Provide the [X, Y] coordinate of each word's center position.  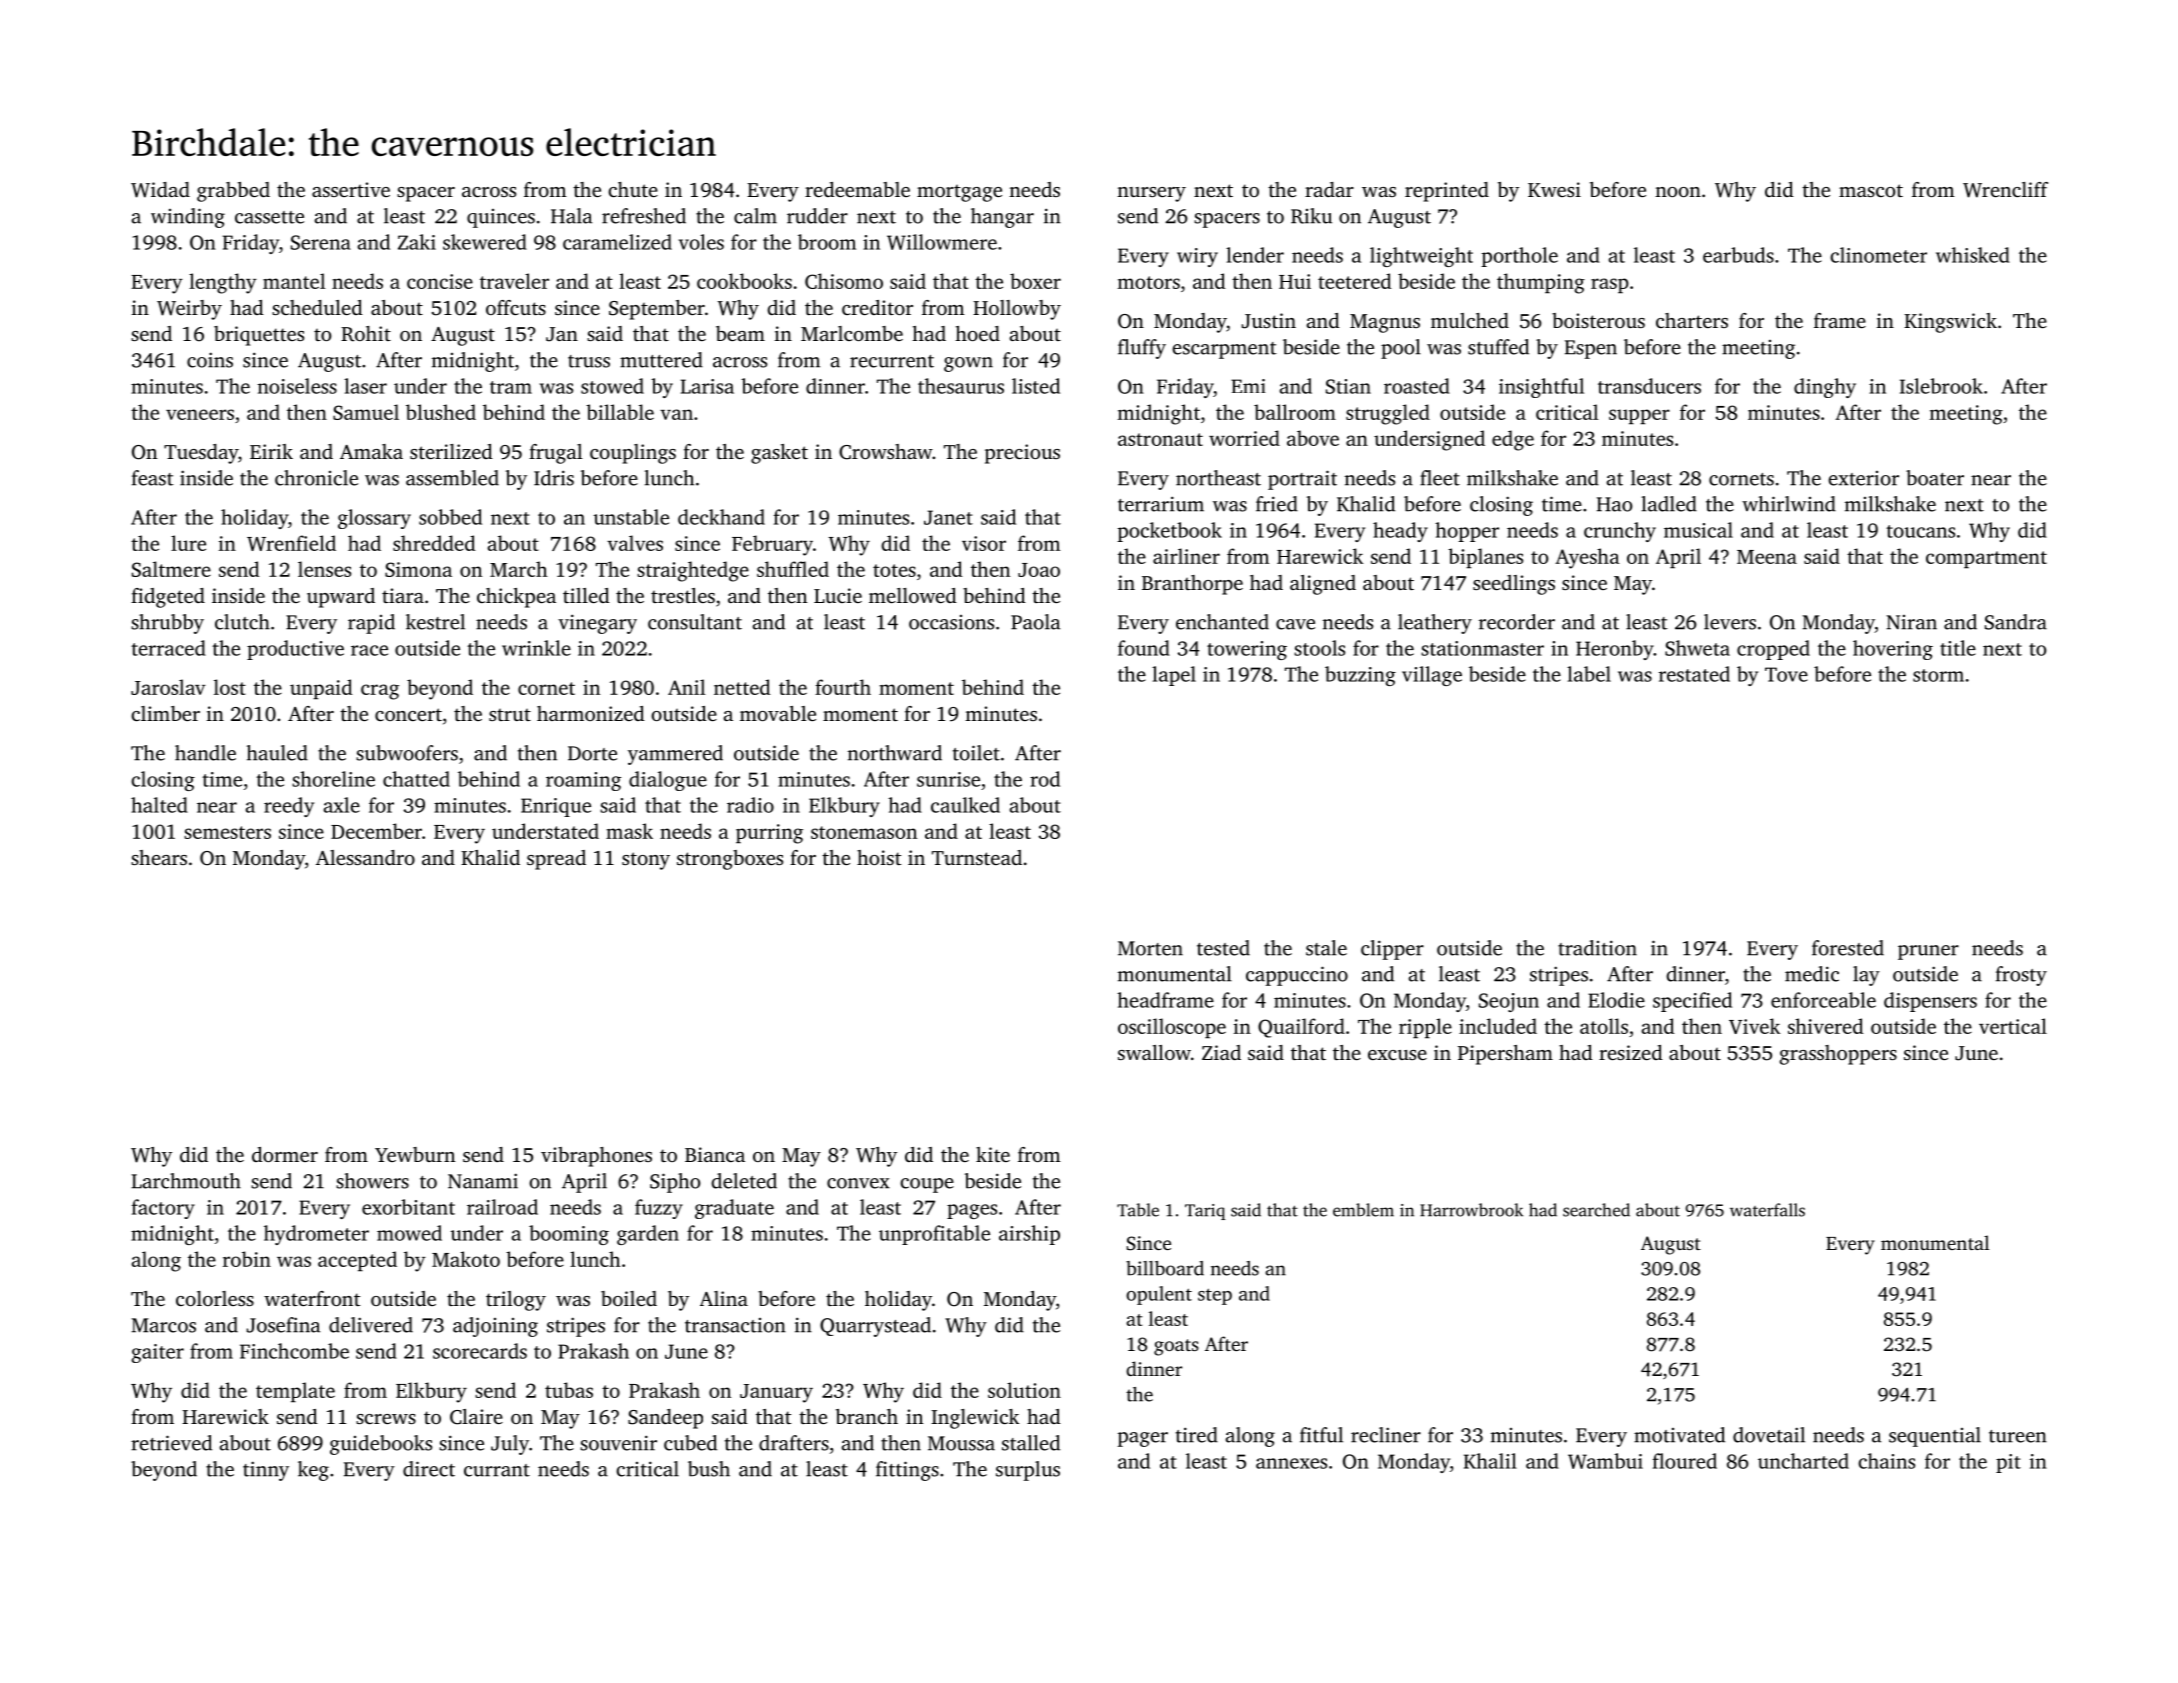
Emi [1248, 386]
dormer [285, 1154]
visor [984, 543]
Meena [1767, 557]
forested [1848, 948]
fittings [907, 1471]
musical [1698, 530]
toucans [1920, 531]
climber [165, 713]
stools [1319, 648]
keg [313, 1471]
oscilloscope [1172, 1028]
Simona [418, 569]
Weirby [189, 310]
